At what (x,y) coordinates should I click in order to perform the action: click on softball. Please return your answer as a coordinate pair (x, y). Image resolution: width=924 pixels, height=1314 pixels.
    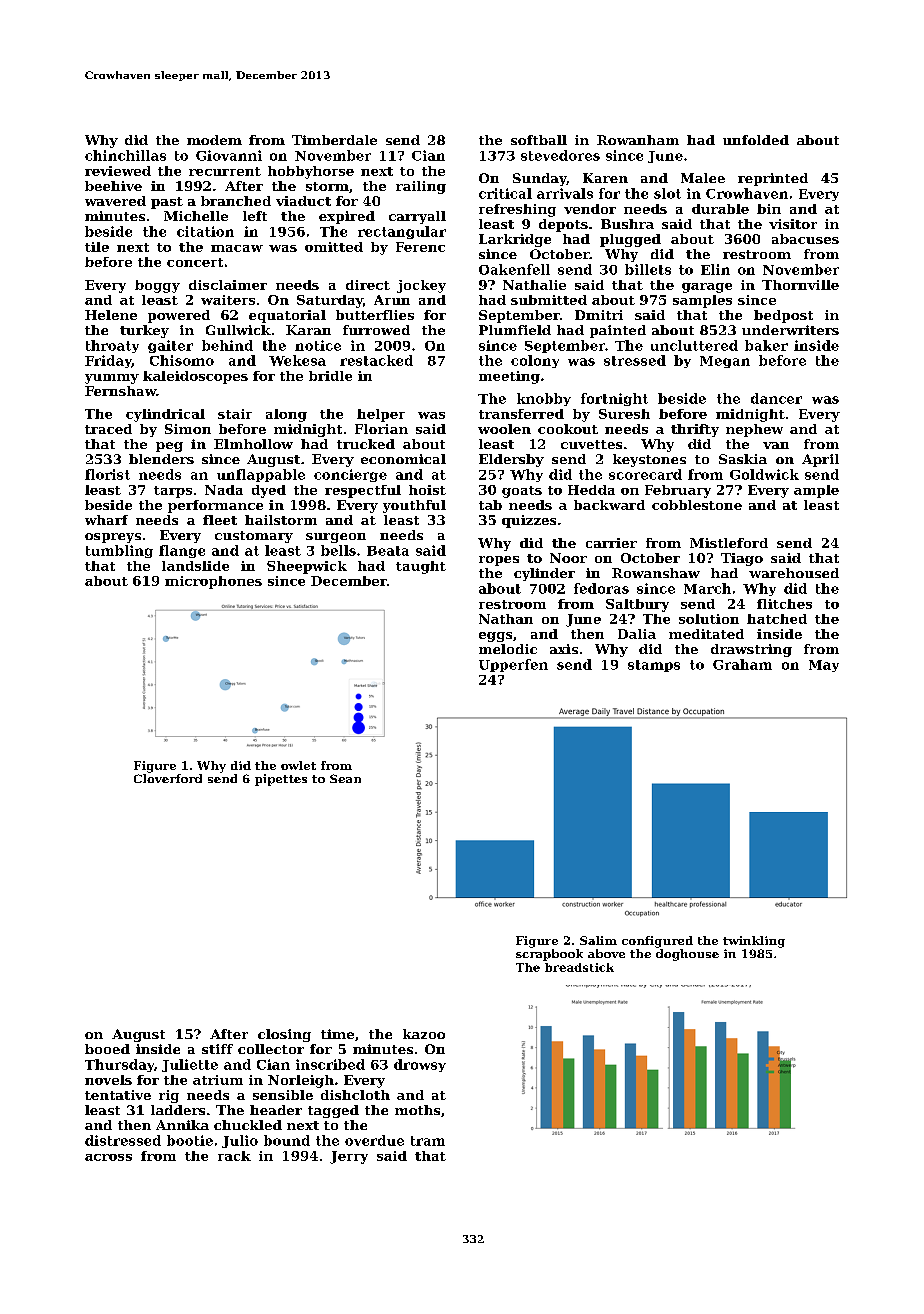
    Looking at the image, I should click on (539, 140).
